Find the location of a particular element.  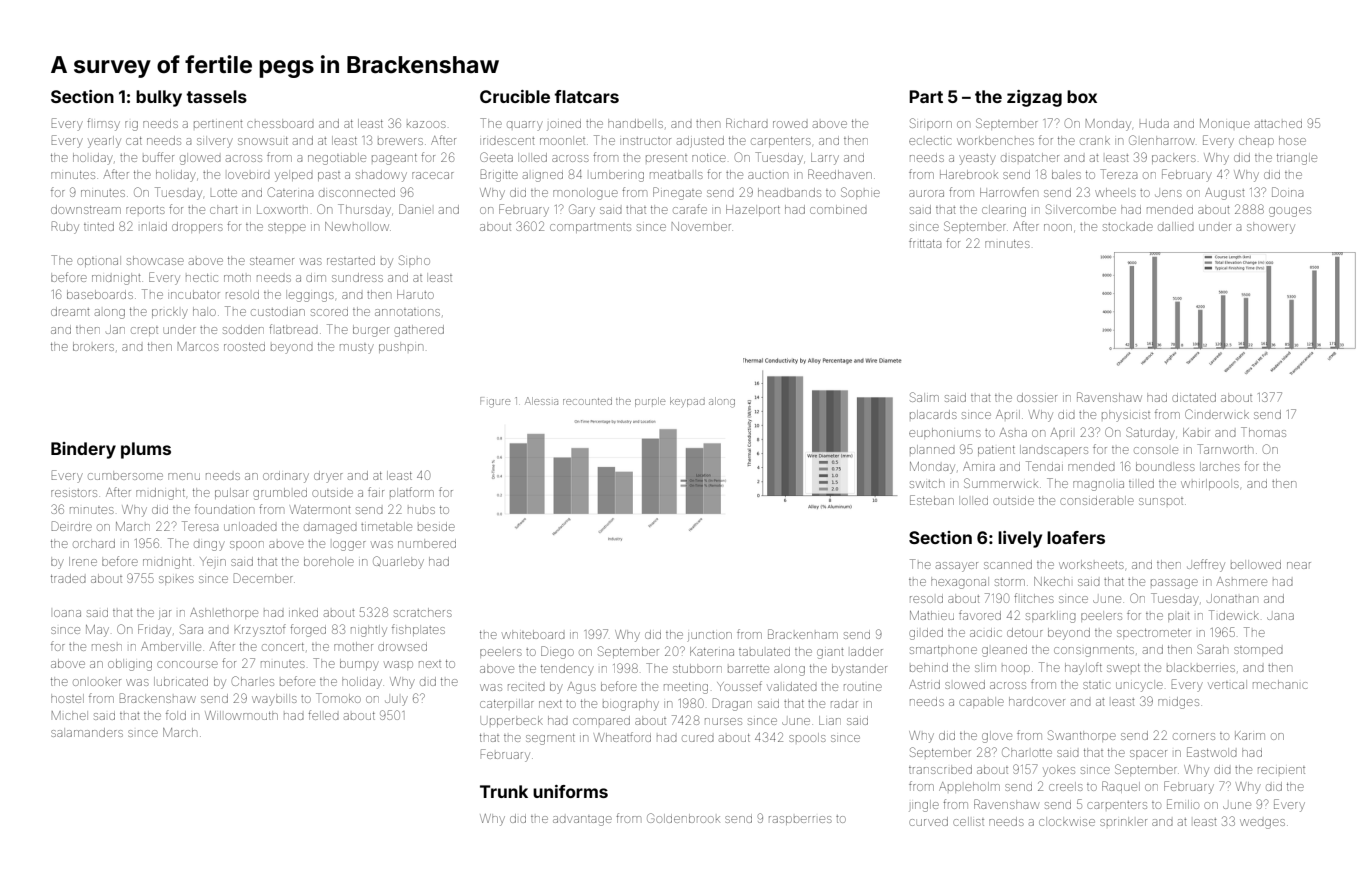

box is located at coordinates (1082, 96).
